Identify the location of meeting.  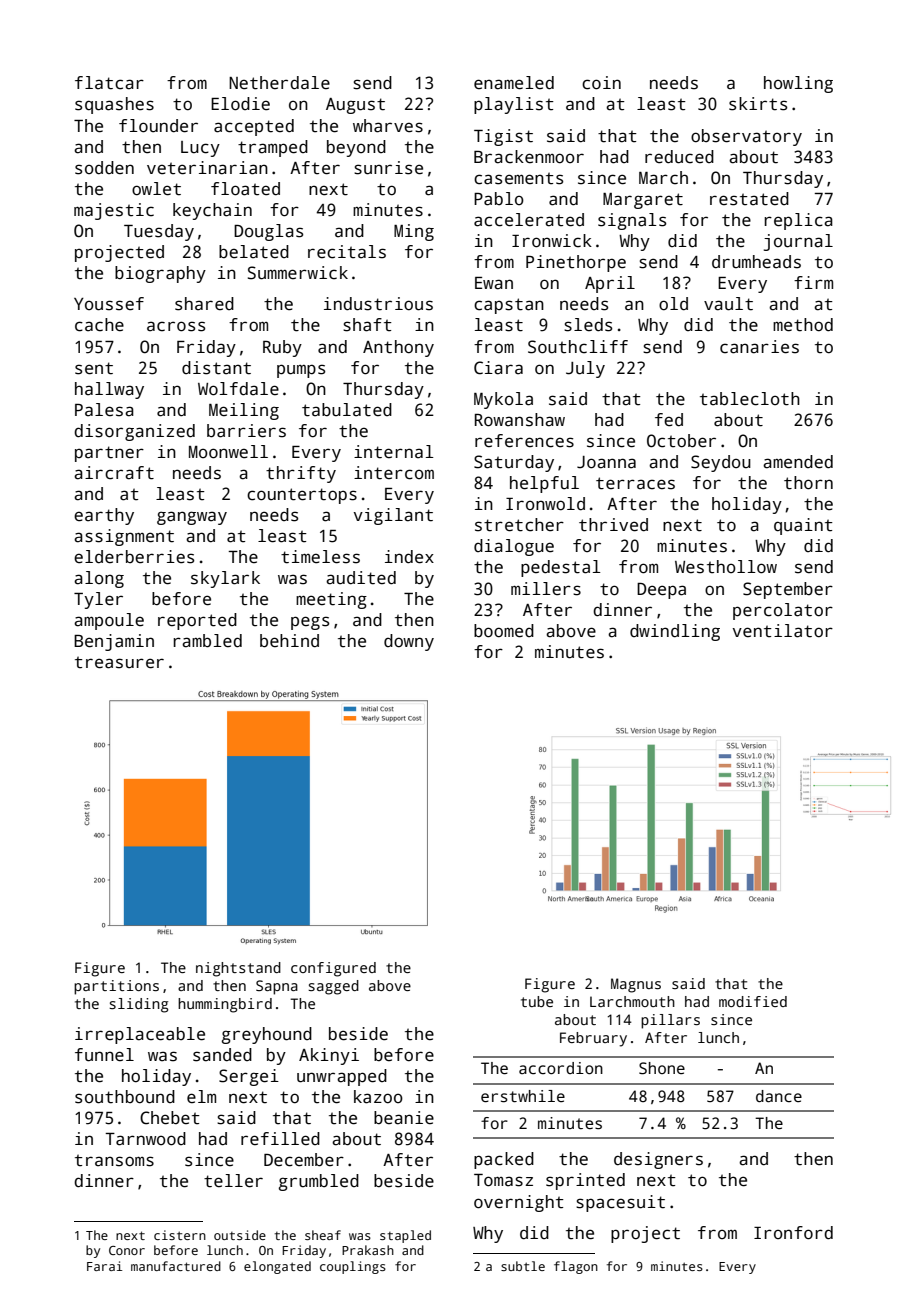
(331, 600).
